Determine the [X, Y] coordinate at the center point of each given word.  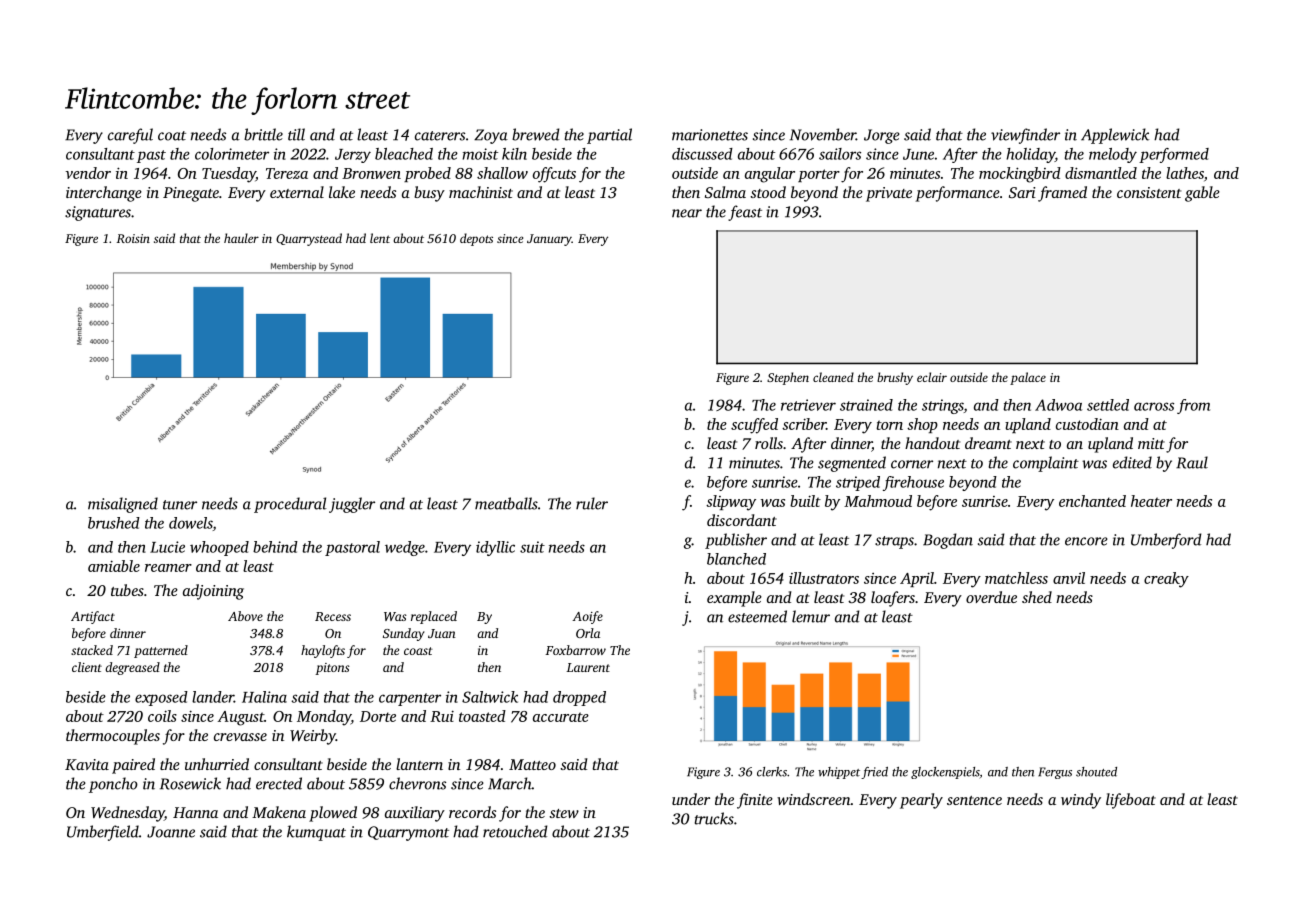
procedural [290, 505]
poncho [113, 785]
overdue [991, 597]
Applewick [1115, 136]
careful [130, 136]
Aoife [587, 617]
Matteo [532, 764]
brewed [536, 134]
